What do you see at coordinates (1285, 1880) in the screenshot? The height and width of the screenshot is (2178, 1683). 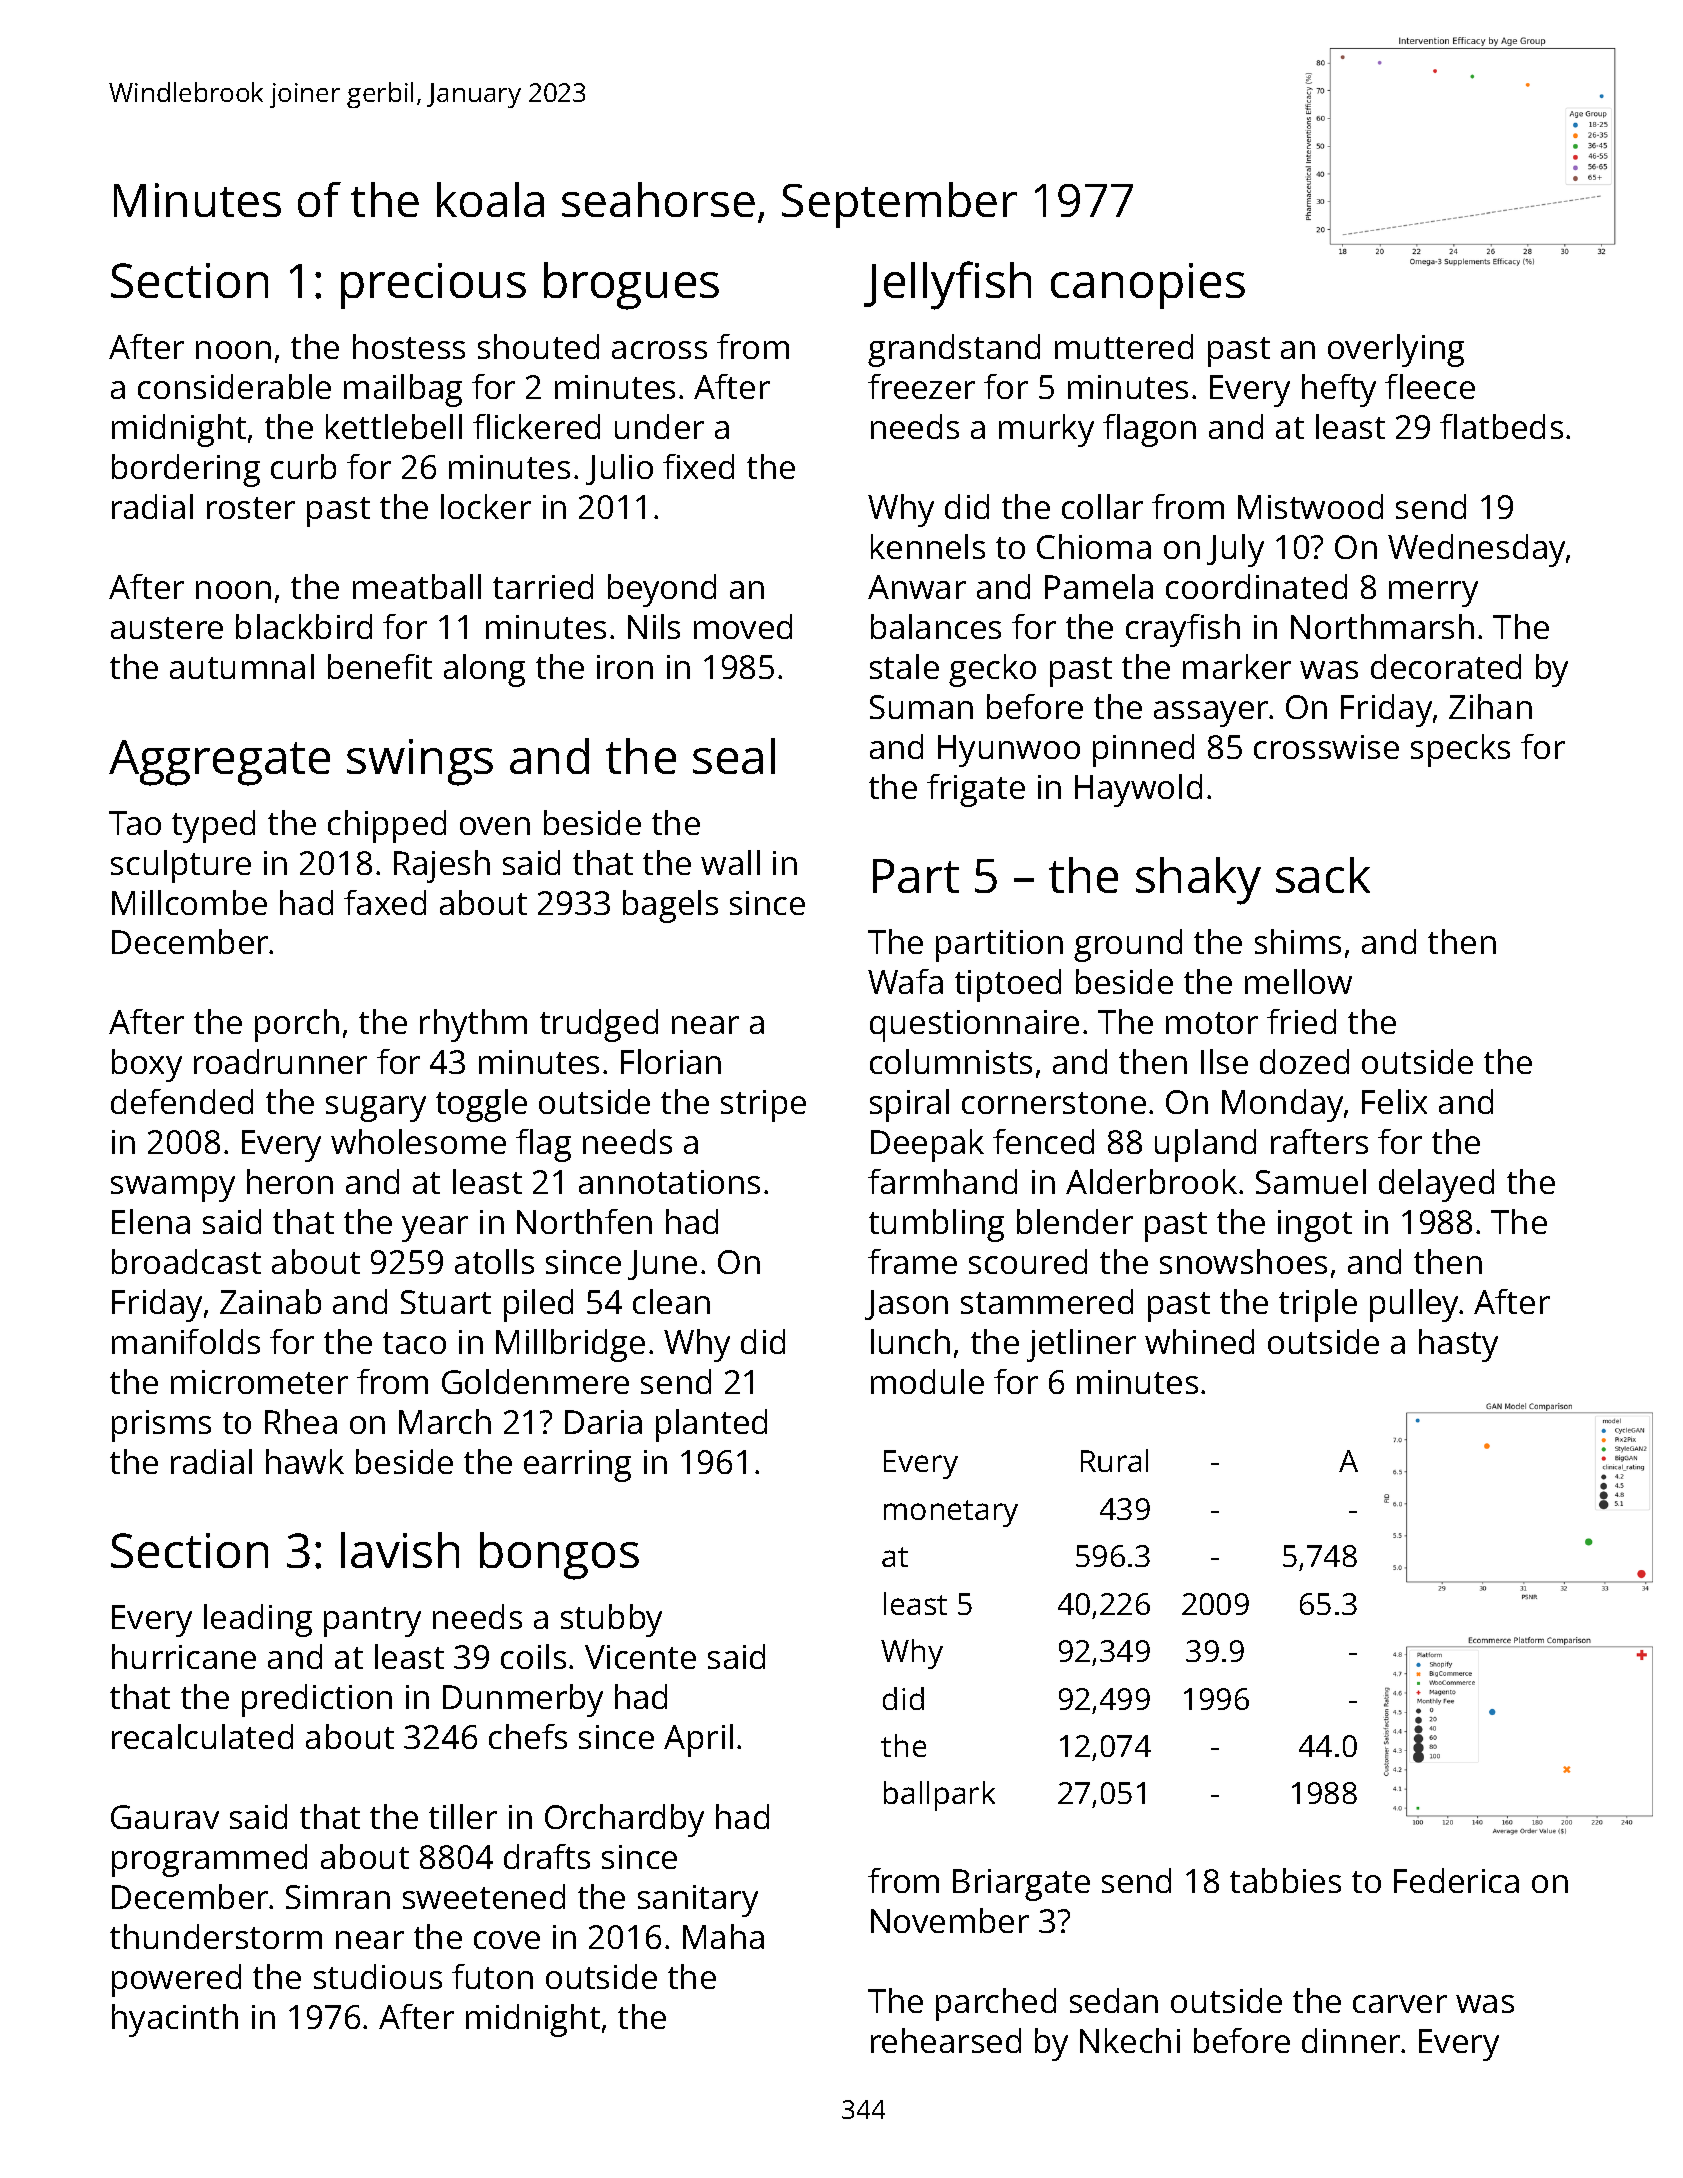 I see `tabbies` at bounding box center [1285, 1880].
